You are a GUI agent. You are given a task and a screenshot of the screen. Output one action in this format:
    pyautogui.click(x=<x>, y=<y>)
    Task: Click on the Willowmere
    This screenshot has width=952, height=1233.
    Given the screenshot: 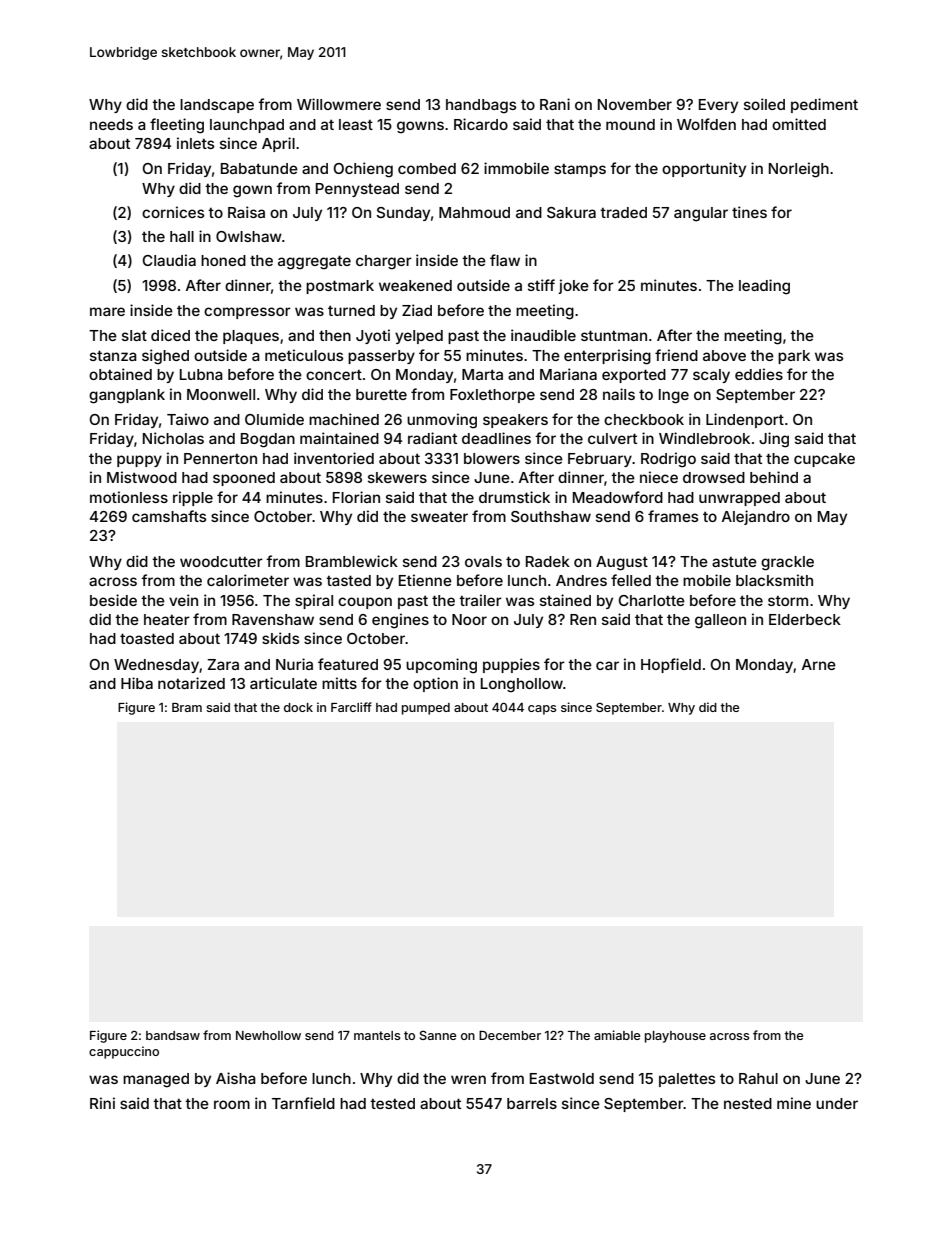 What is the action you would take?
    pyautogui.click(x=339, y=104)
